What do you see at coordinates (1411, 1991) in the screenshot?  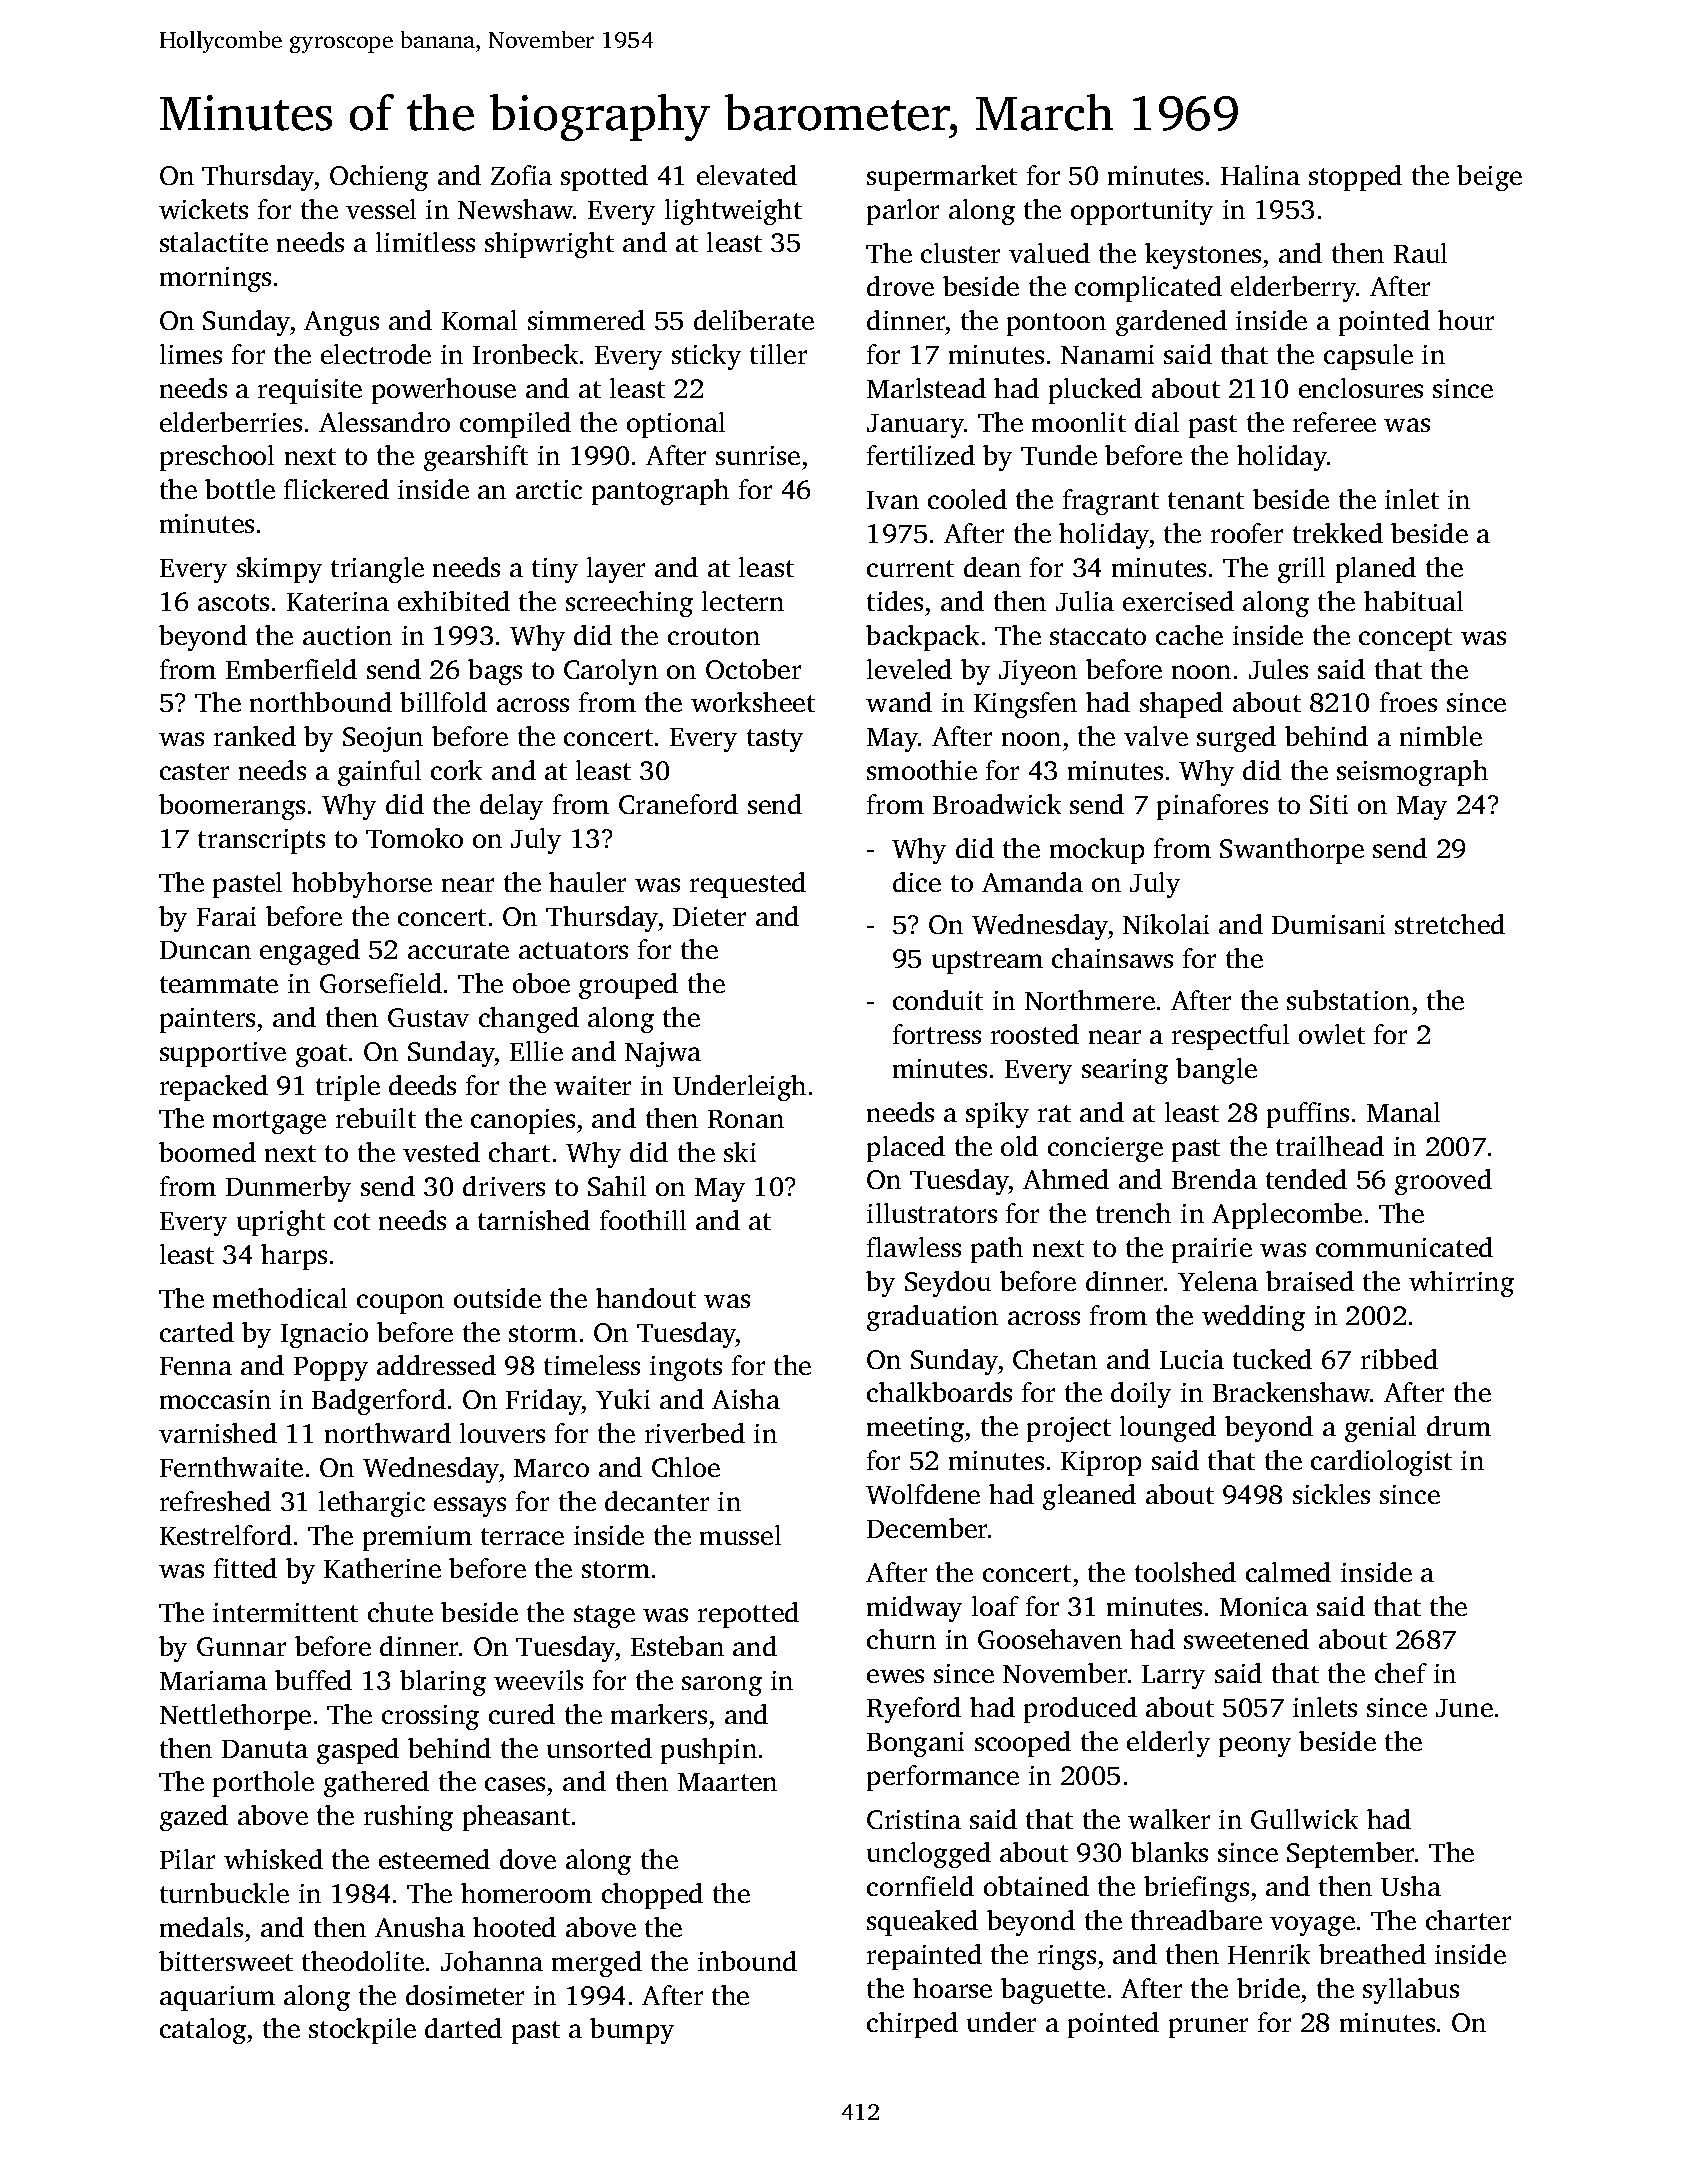 I see `syllabus` at bounding box center [1411, 1991].
